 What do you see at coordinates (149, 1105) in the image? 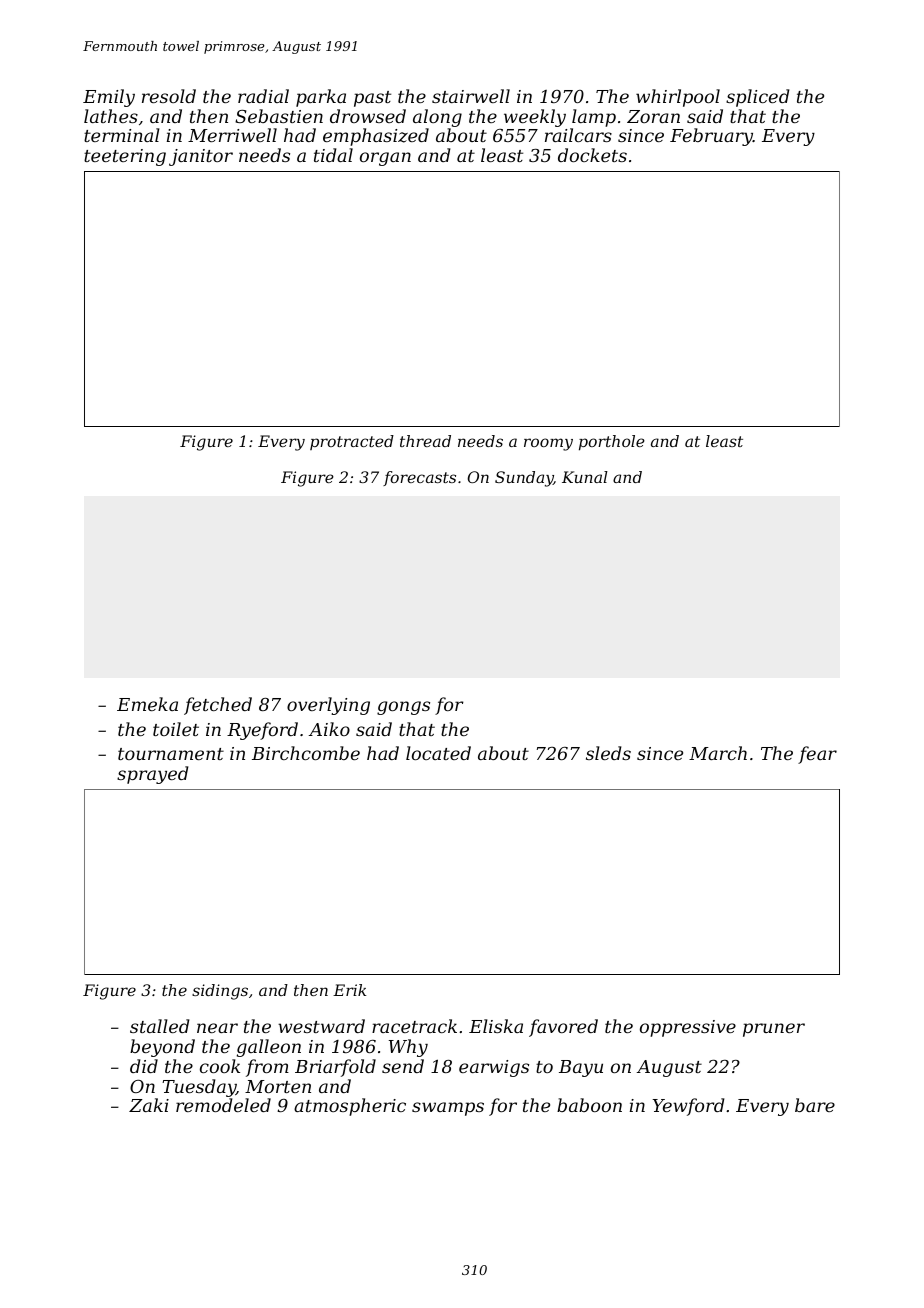
I see `Zaki` at bounding box center [149, 1105].
